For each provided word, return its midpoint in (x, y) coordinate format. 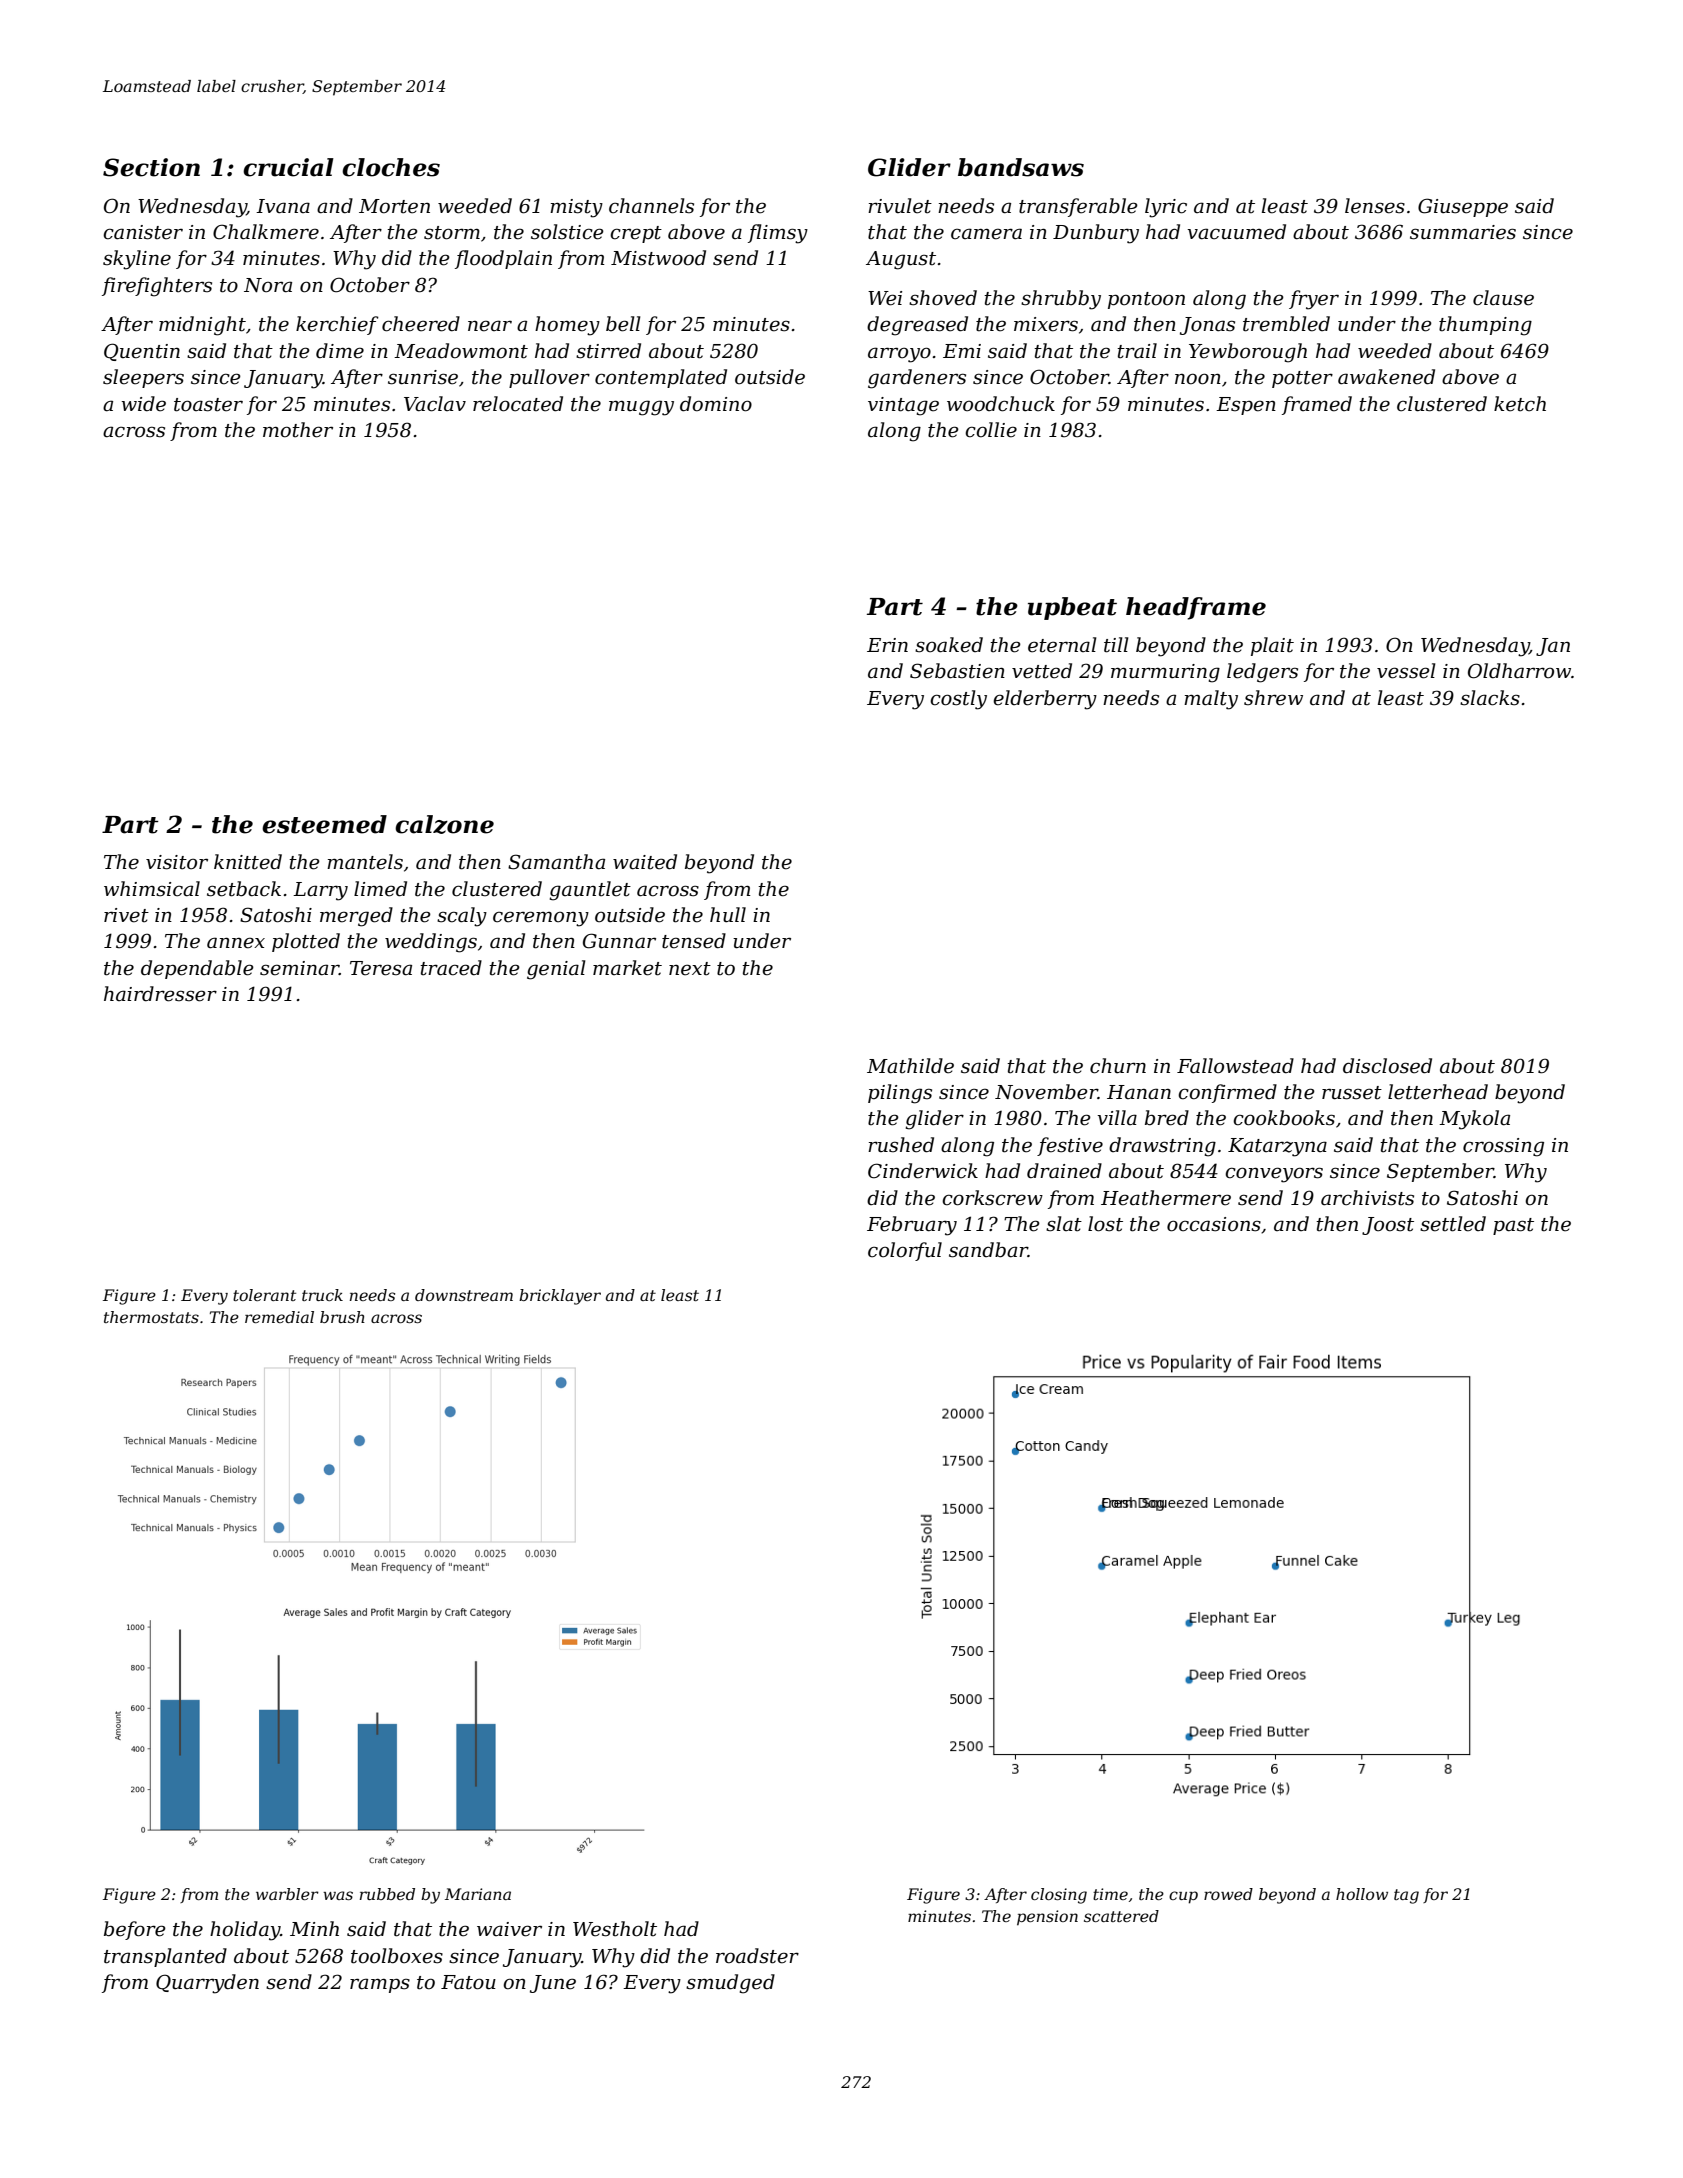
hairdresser (160, 994)
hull (728, 915)
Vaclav (435, 404)
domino (716, 404)
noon (1198, 379)
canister (143, 232)
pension (1047, 1918)
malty (1211, 700)
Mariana (478, 1894)
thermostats (151, 1317)
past (1513, 1226)
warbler (287, 1894)
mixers (1046, 324)
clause (1503, 298)
